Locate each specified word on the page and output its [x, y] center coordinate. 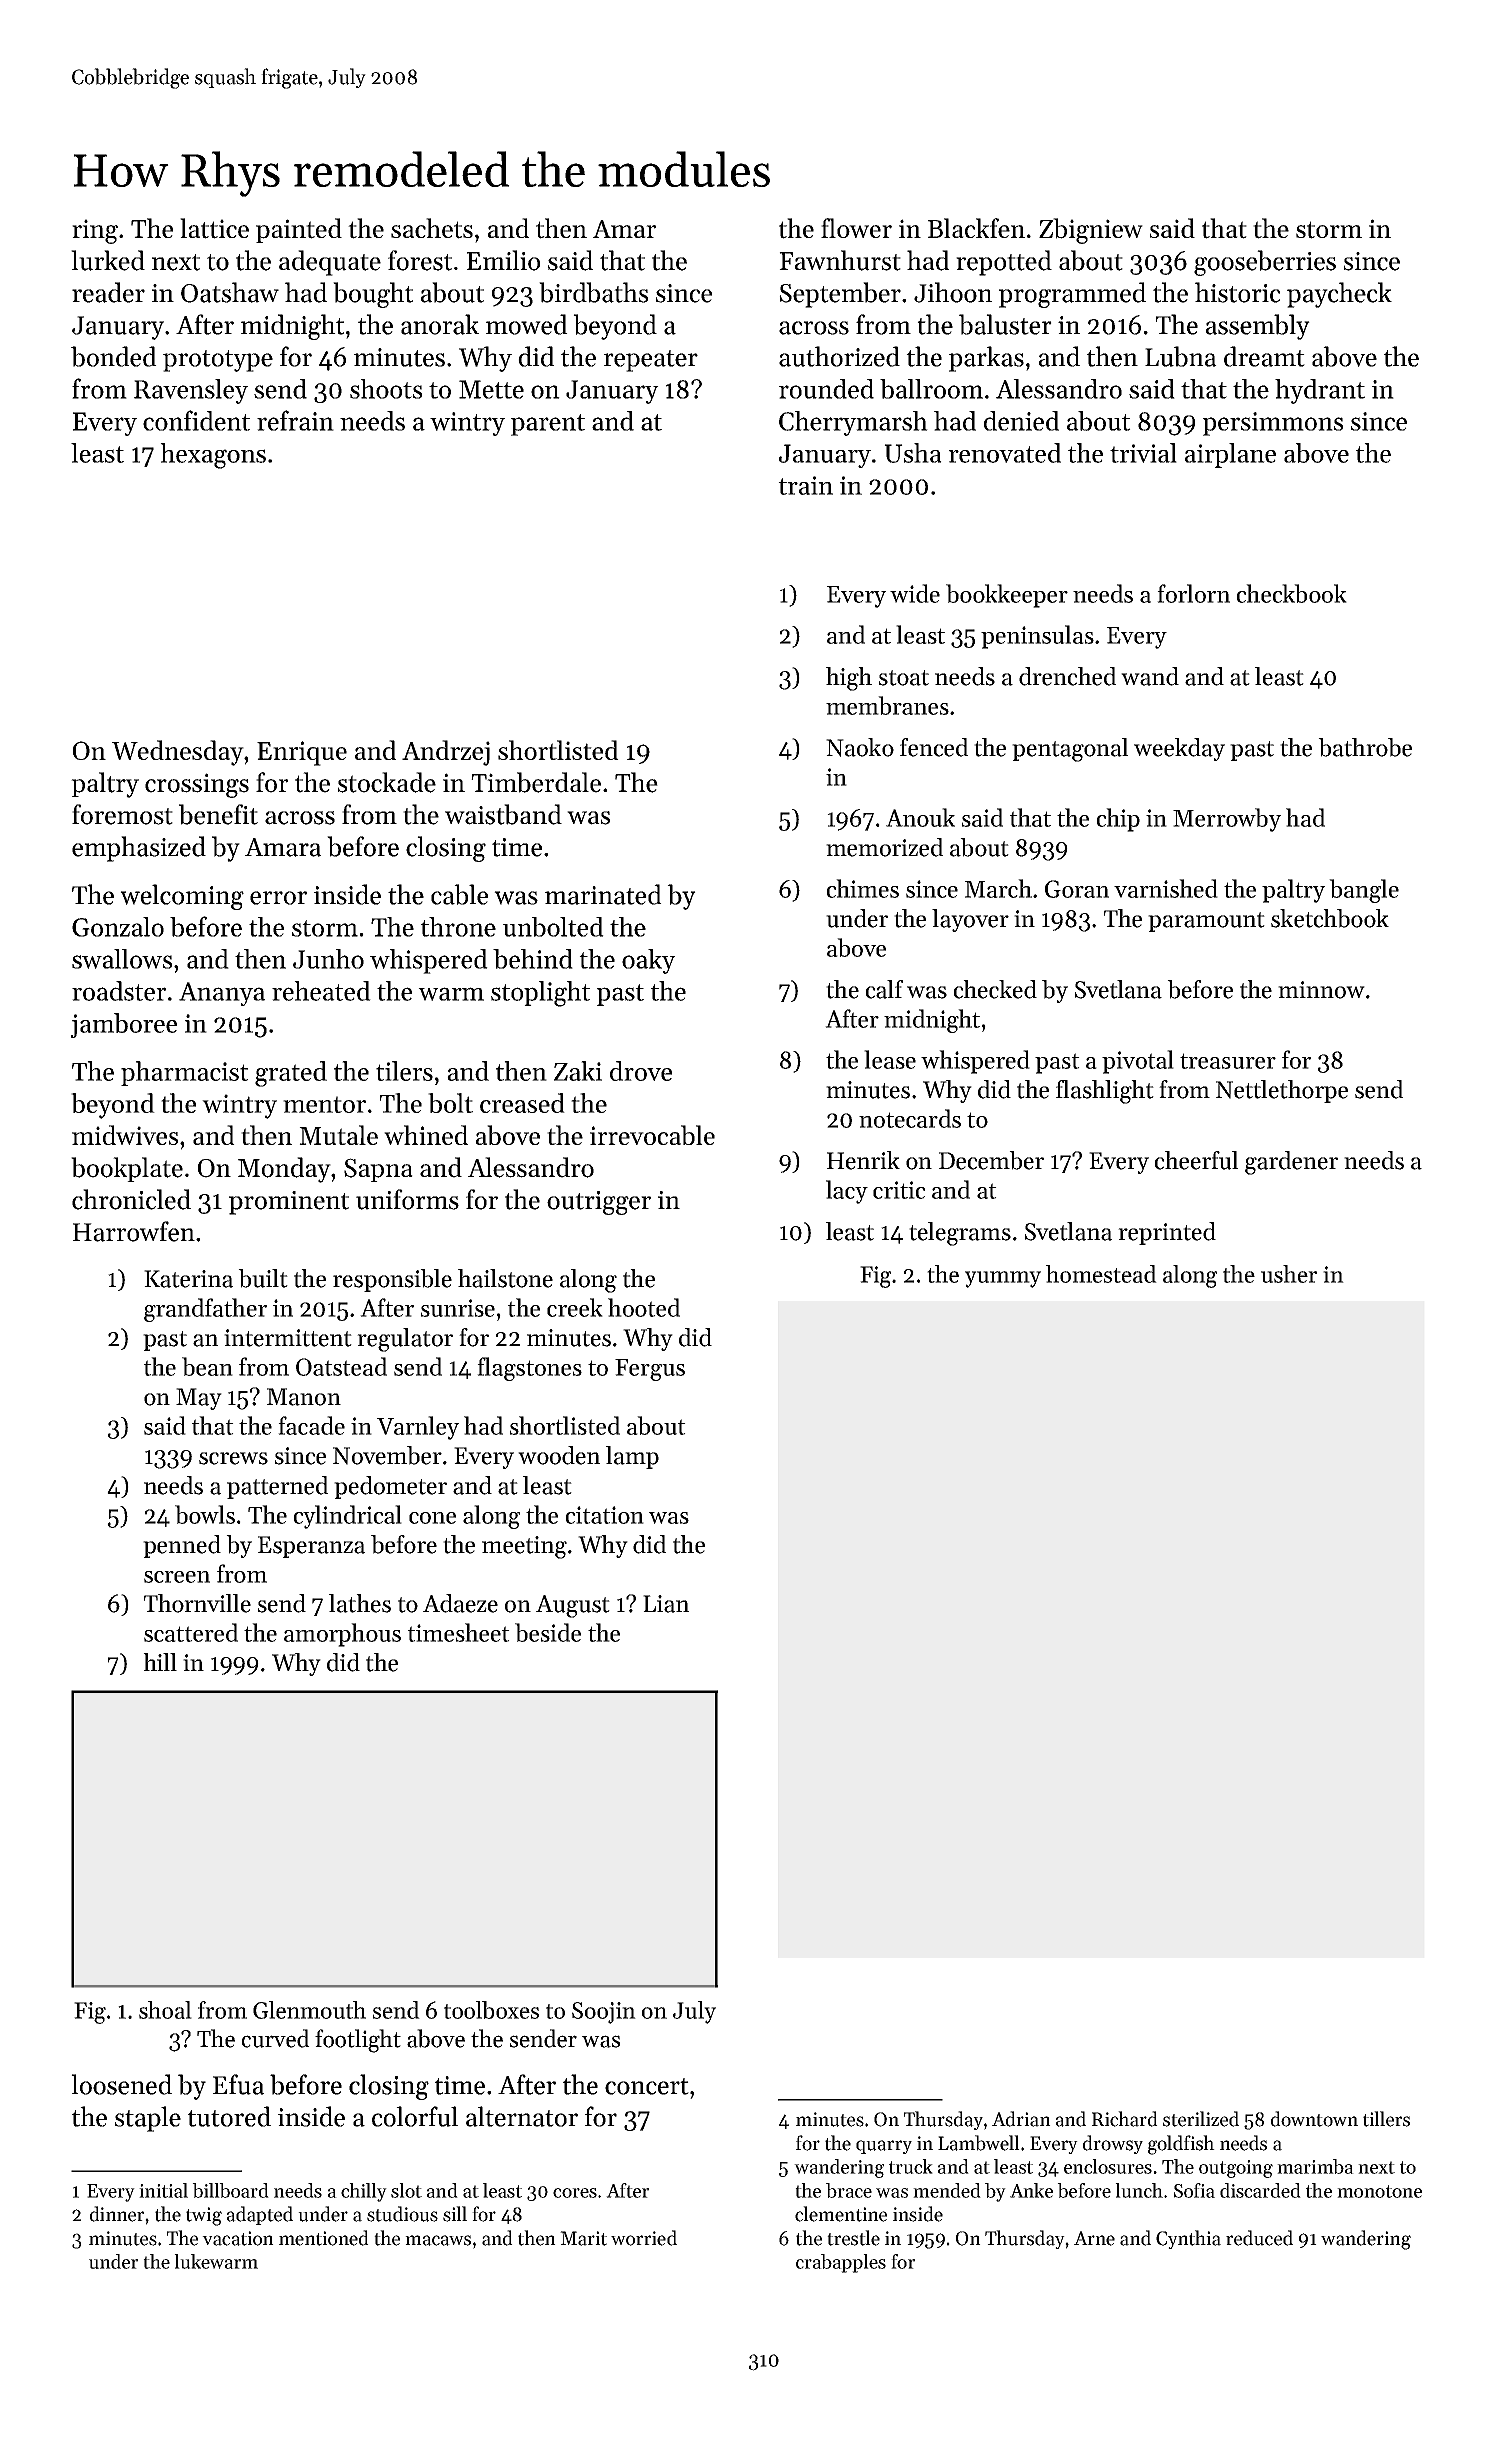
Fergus [650, 1370]
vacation [238, 2238]
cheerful [1196, 1160]
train [805, 485]
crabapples [841, 2263]
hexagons [213, 456]
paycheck [1339, 295]
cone [432, 1518]
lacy [847, 1192]
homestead [1101, 1274]
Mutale [338, 1135]
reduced [1259, 2238]
